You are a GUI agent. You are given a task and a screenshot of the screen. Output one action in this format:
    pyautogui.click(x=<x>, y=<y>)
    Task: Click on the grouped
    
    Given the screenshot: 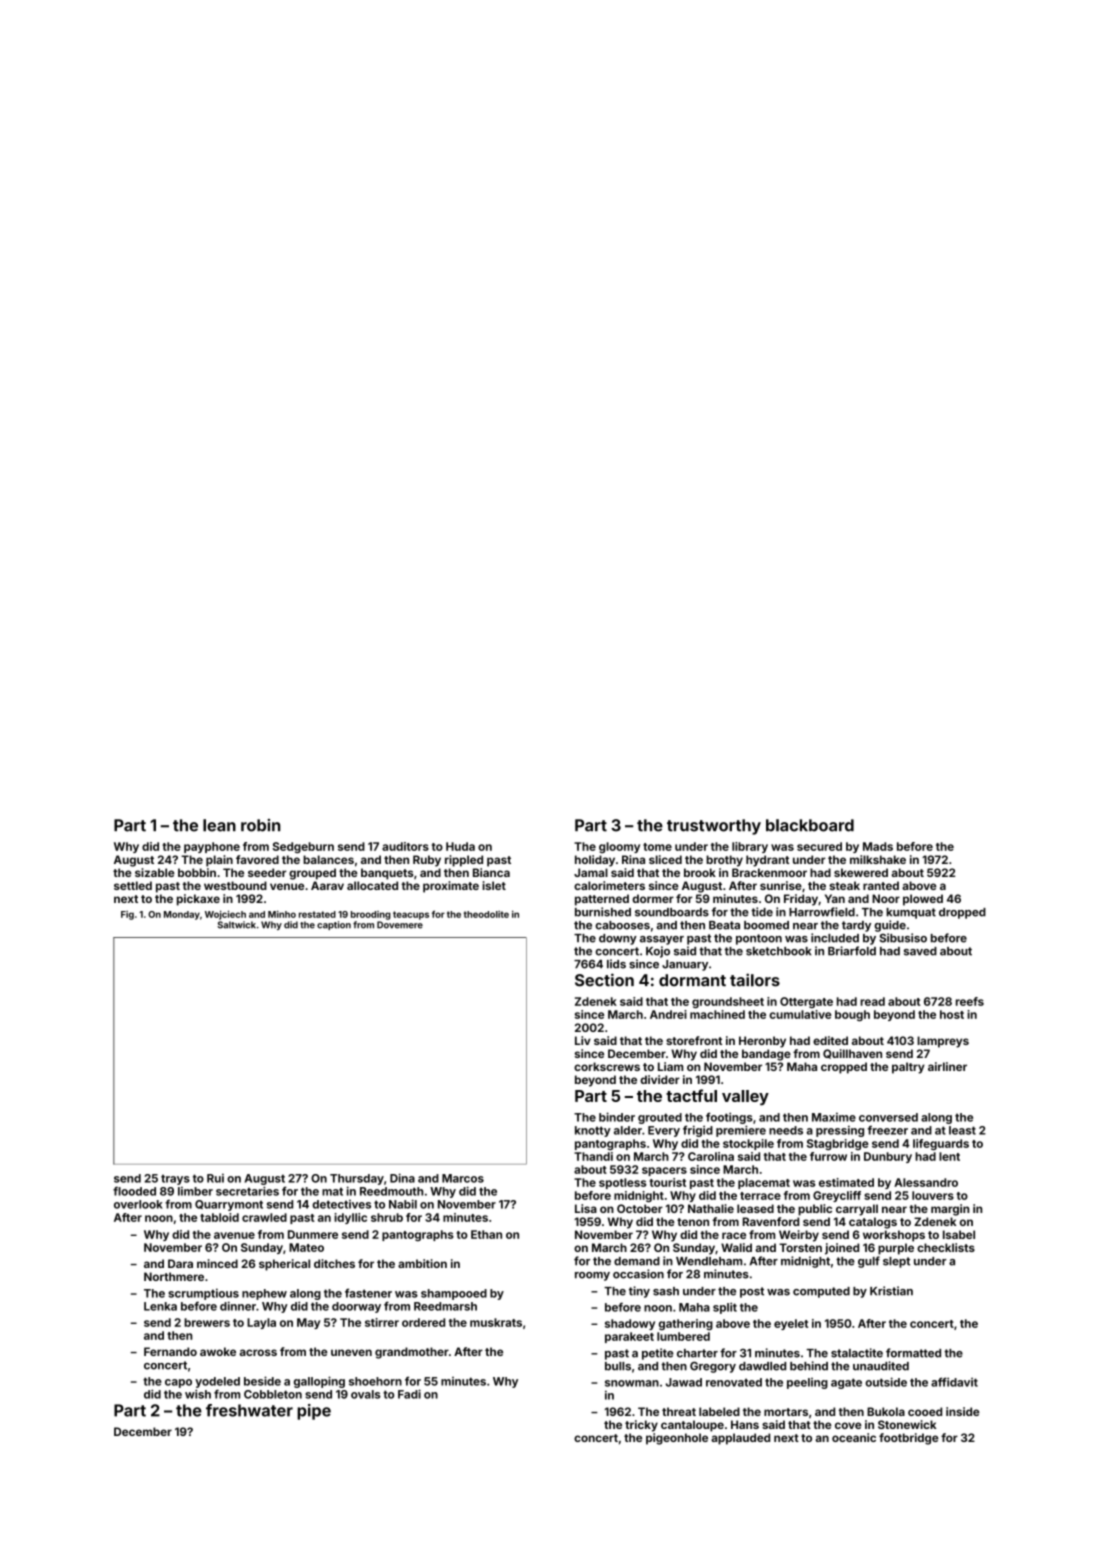 What is the action you would take?
    pyautogui.click(x=312, y=874)
